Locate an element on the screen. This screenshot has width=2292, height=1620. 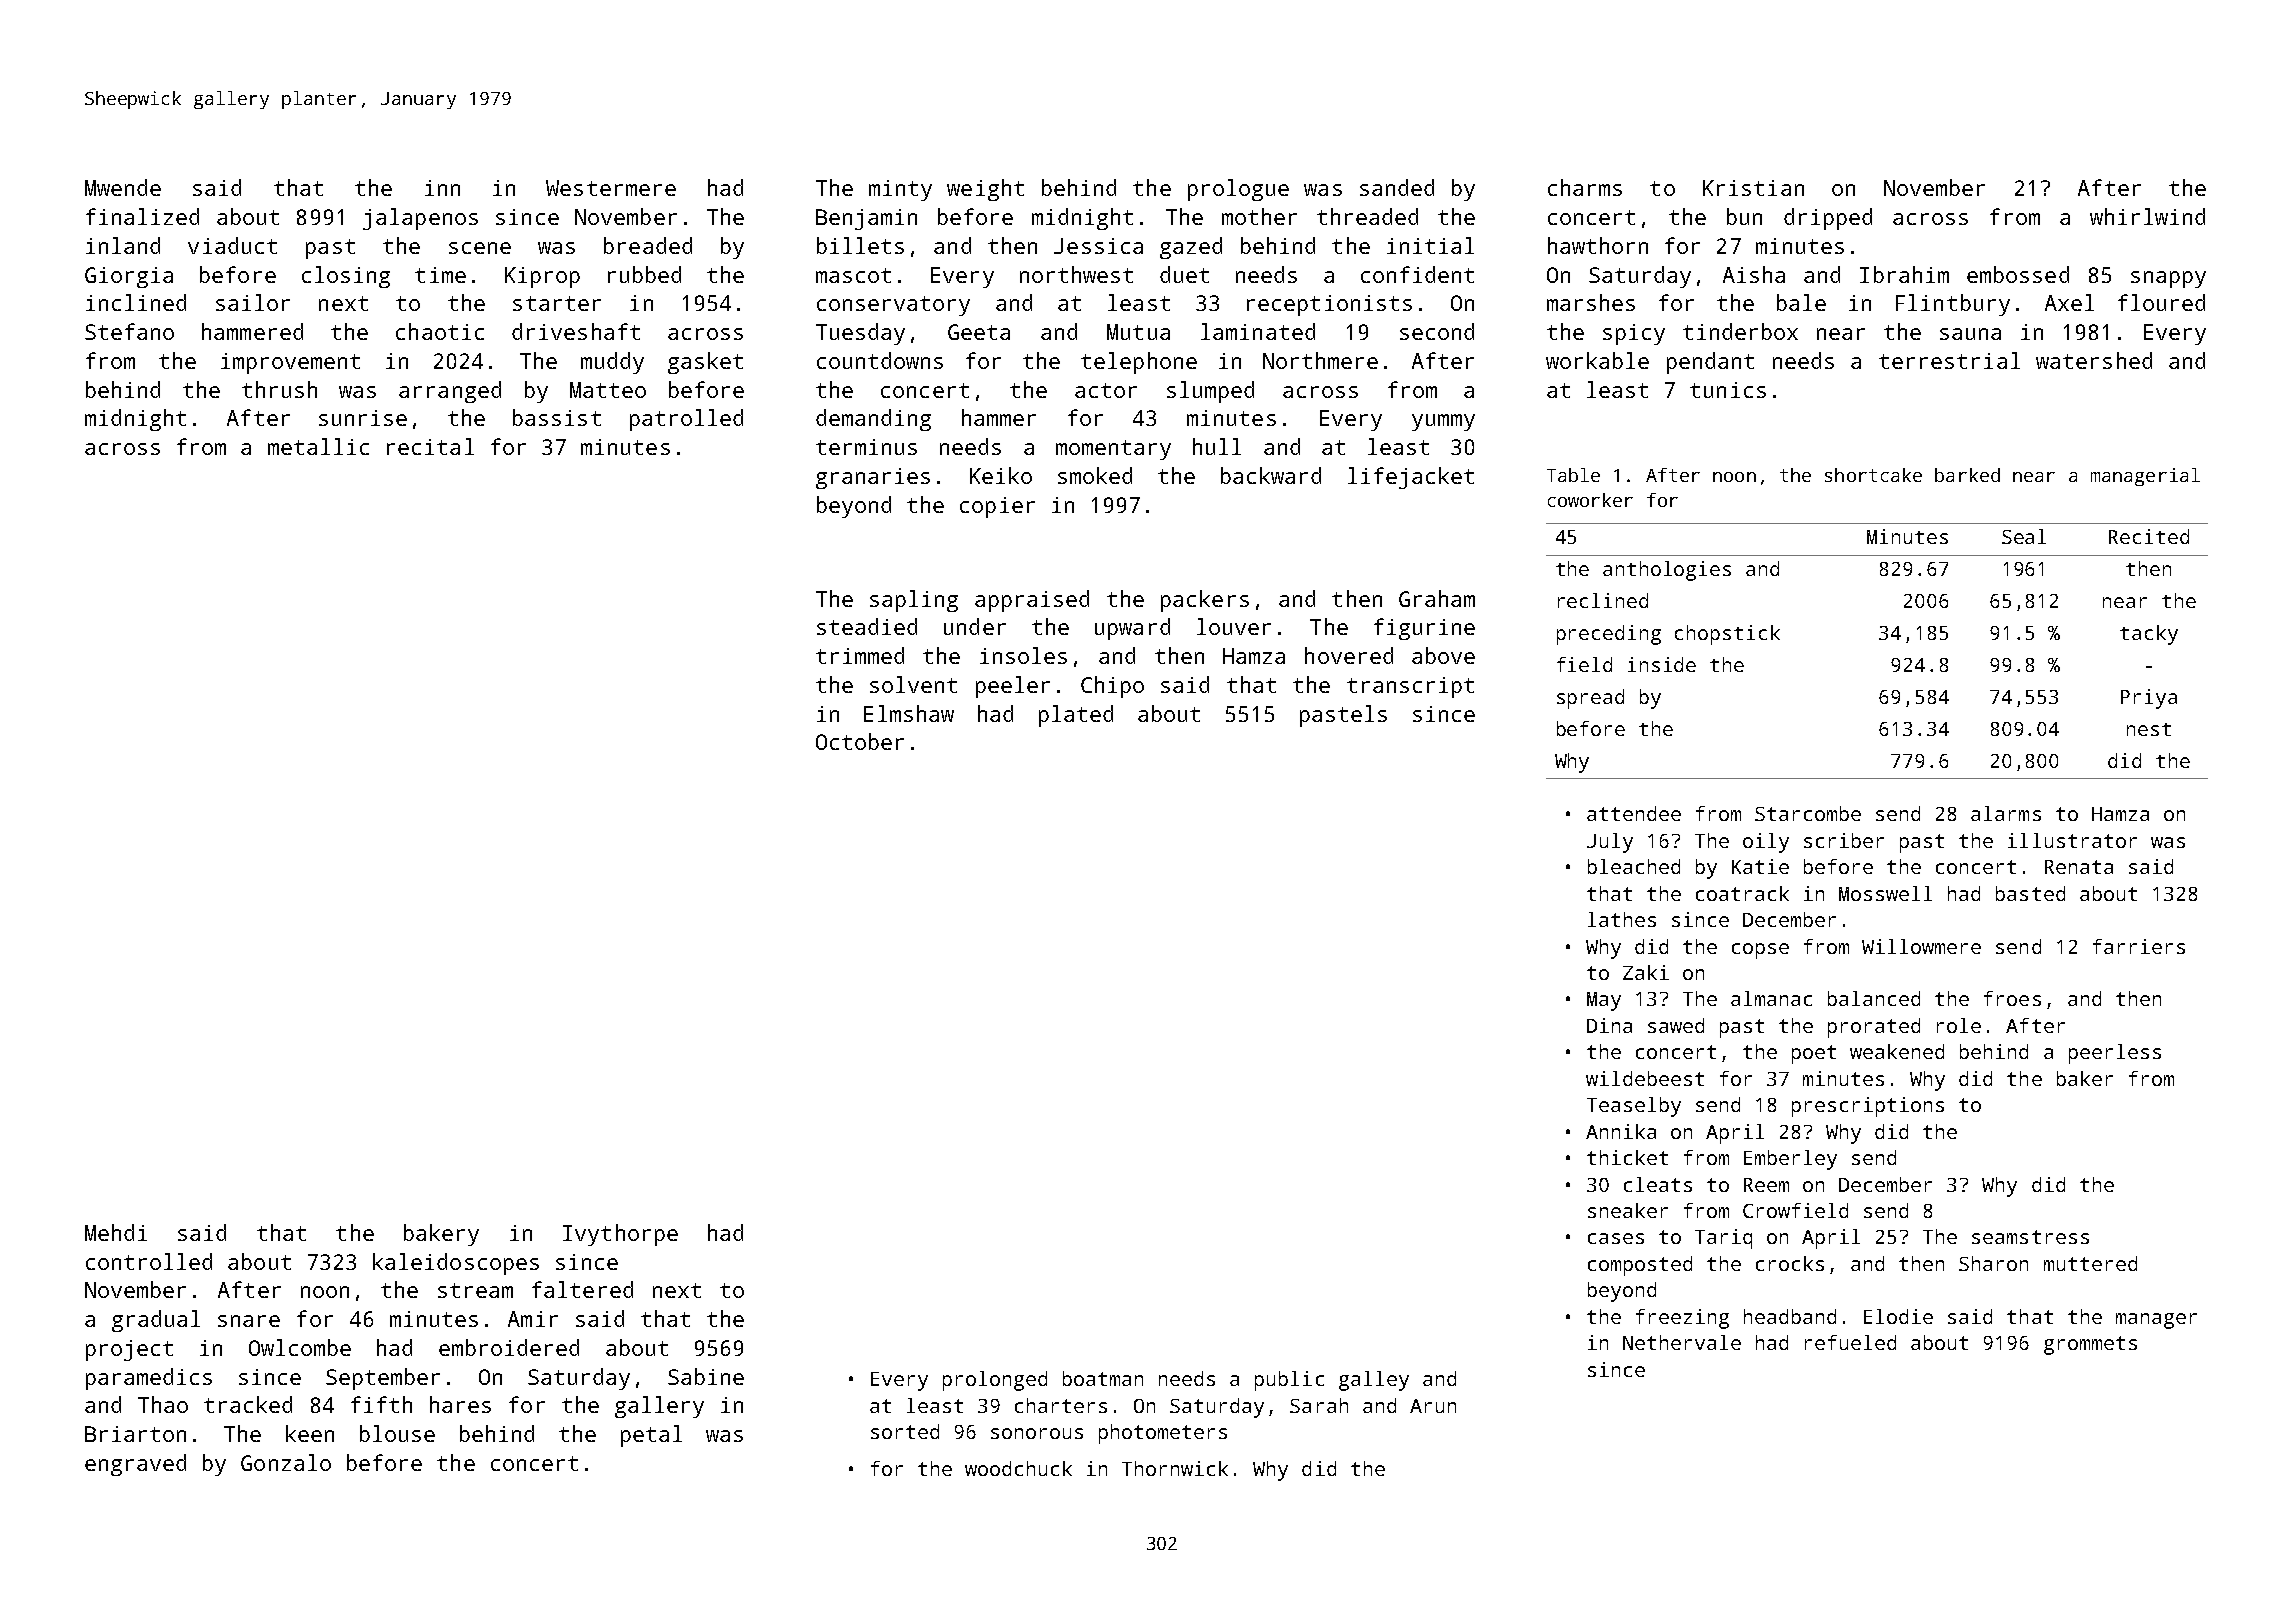
prolonged is located at coordinates (995, 1381).
